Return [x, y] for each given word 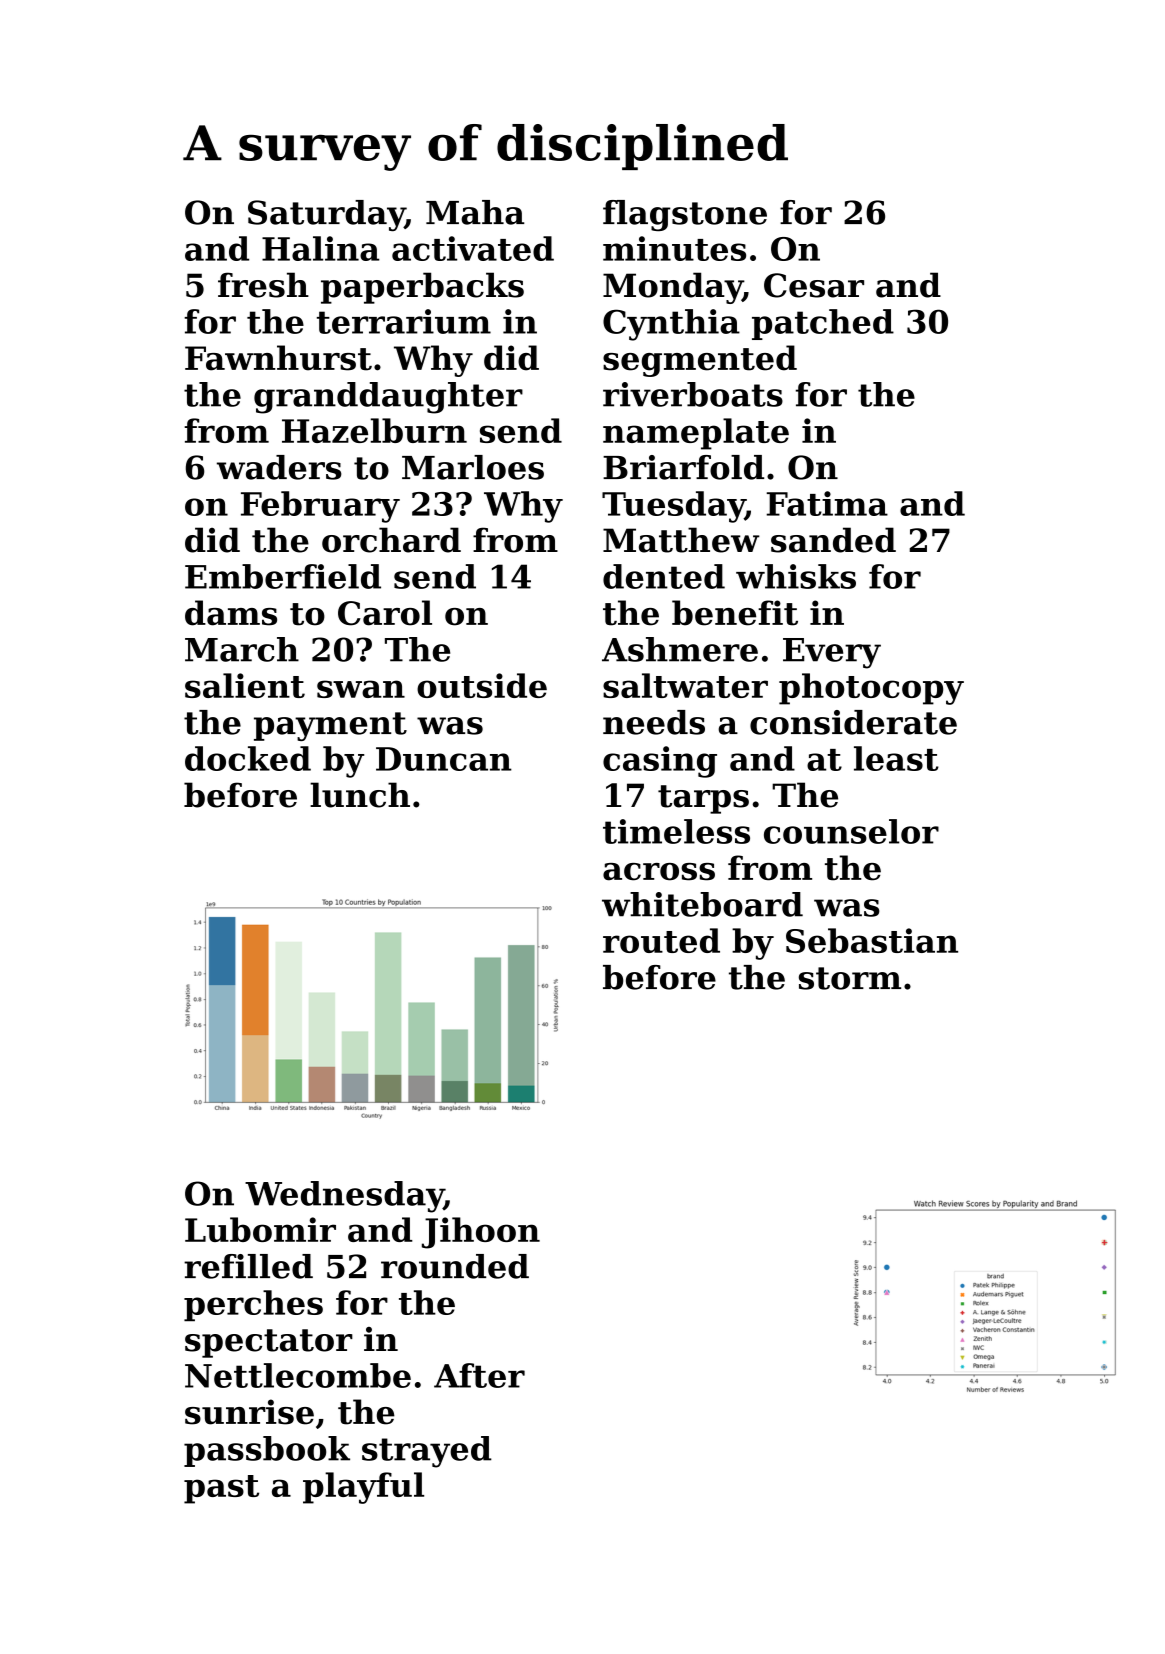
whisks [796, 576]
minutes [674, 248]
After [479, 1375]
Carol [385, 613]
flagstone [685, 215]
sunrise [249, 1412]
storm [850, 978]
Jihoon [481, 1233]
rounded [455, 1266]
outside [482, 685]
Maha [475, 212]
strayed [427, 1452]
